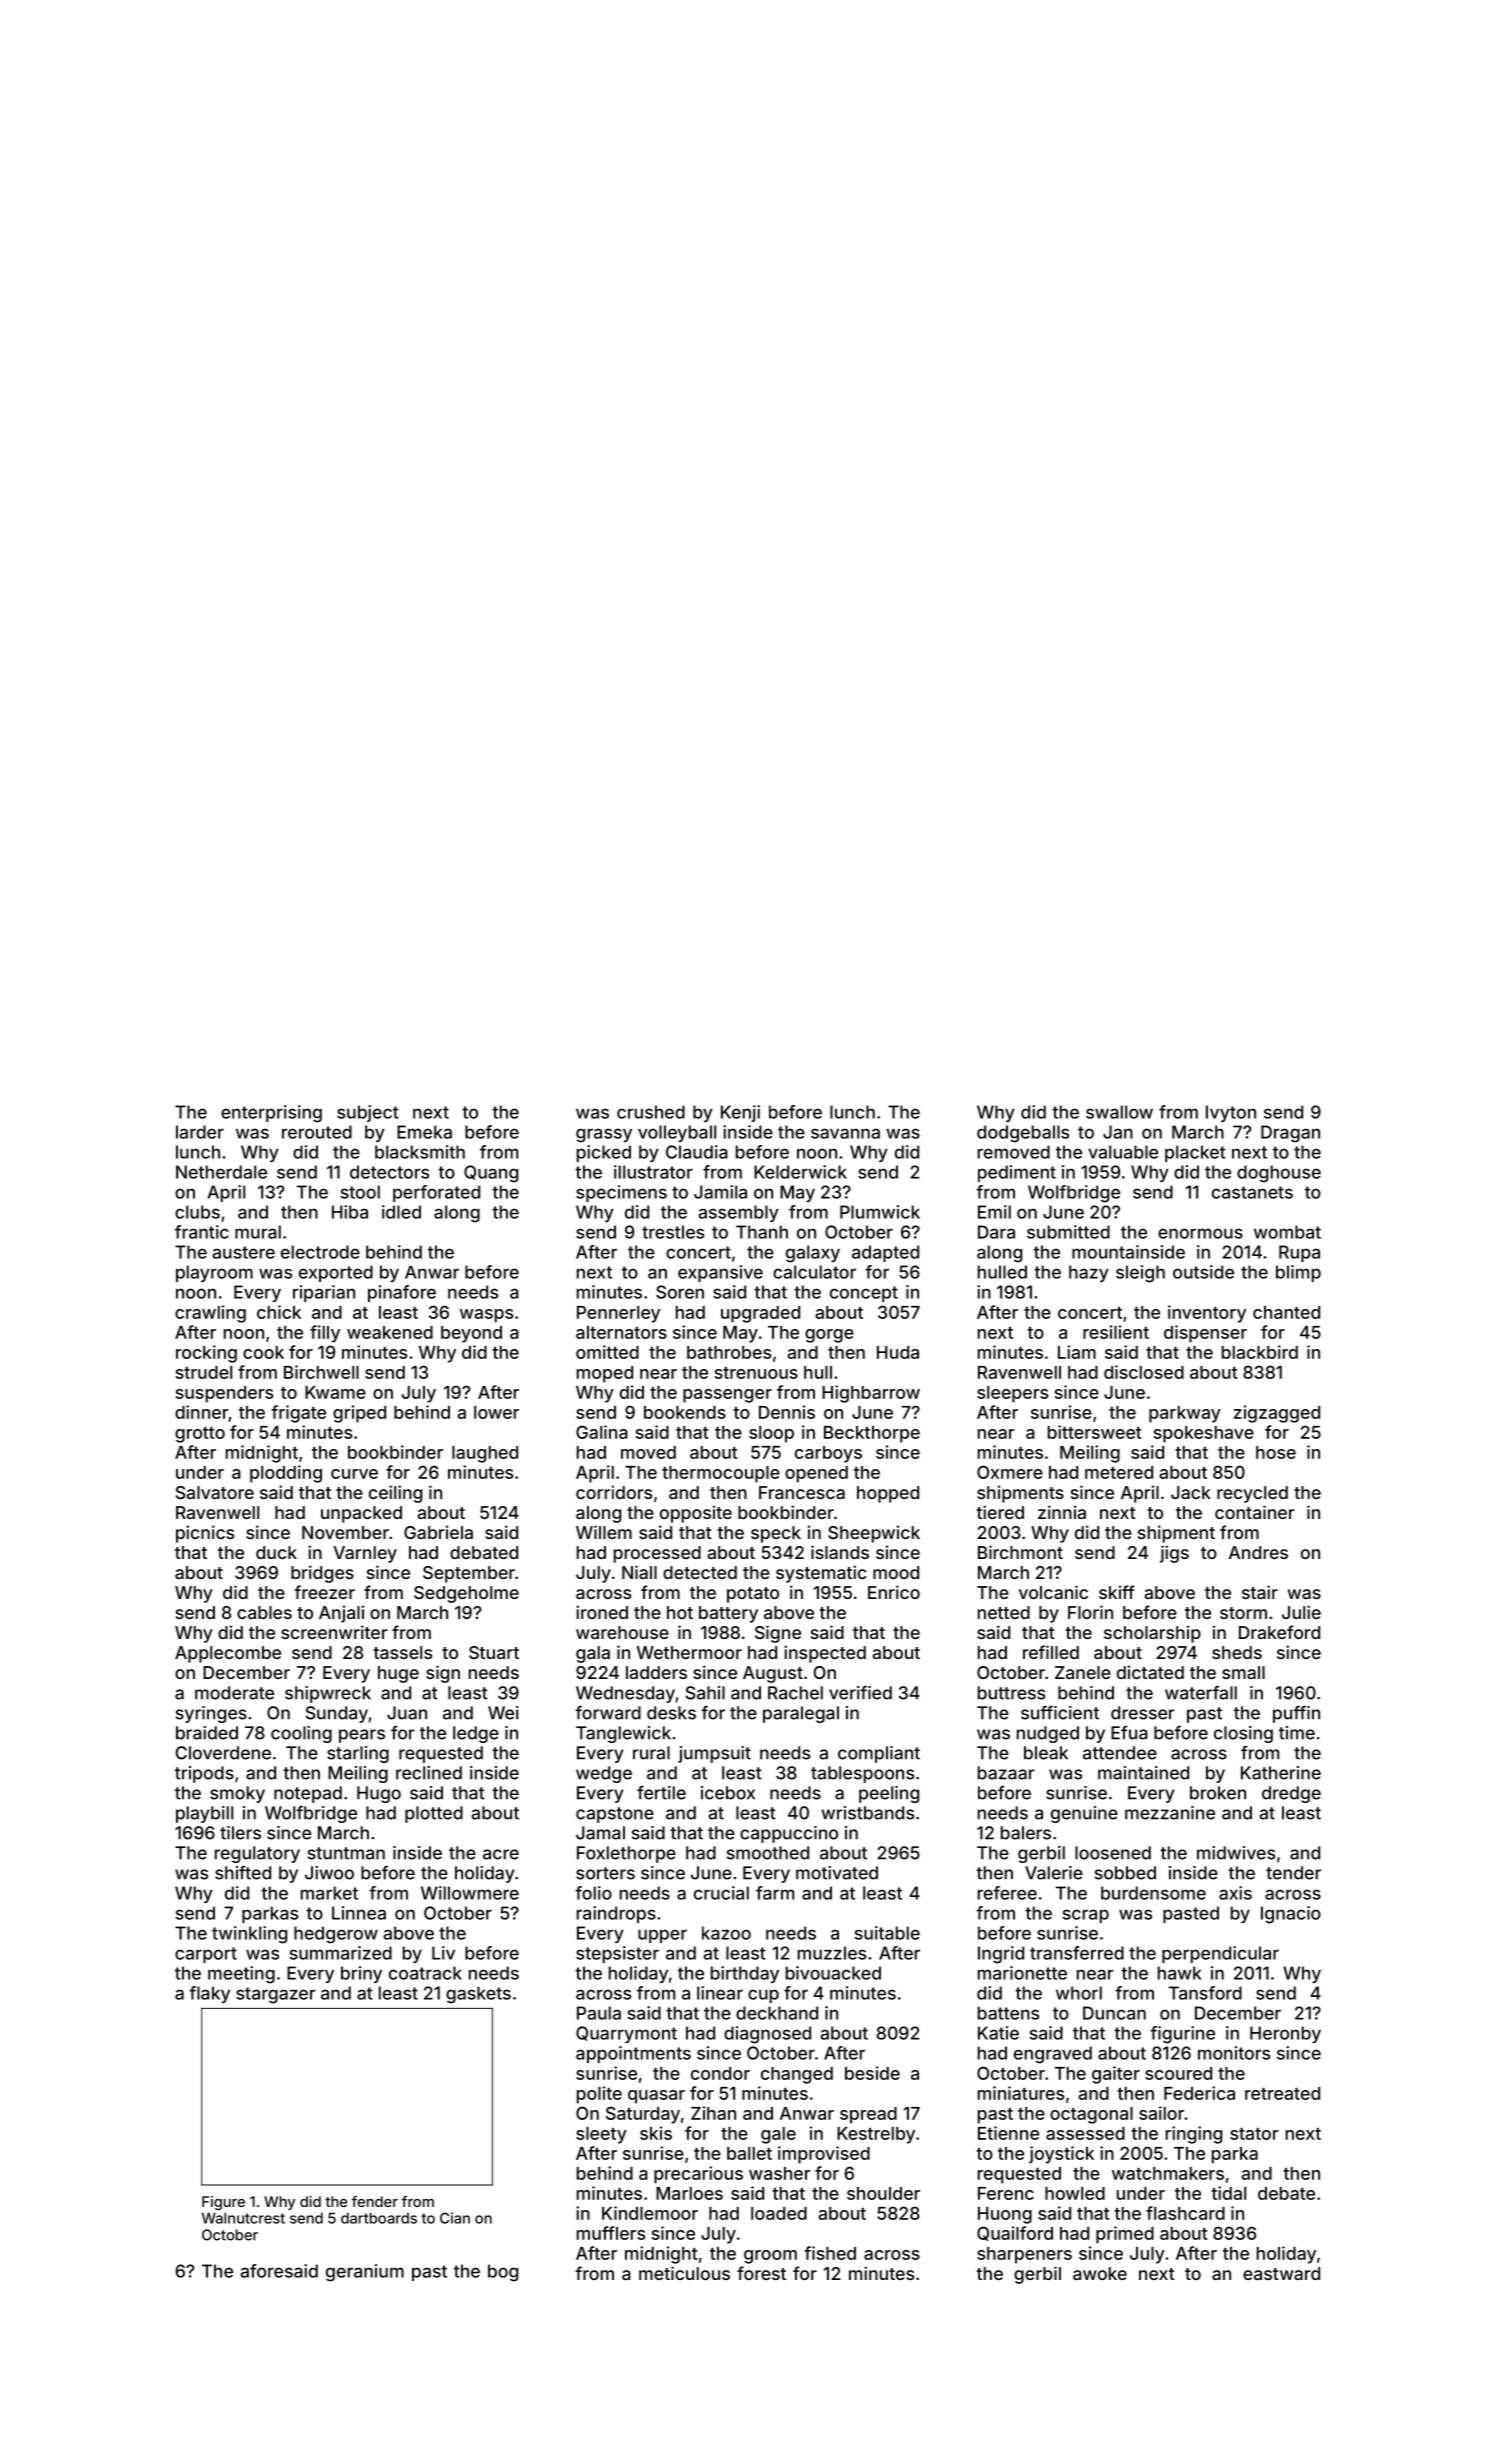  Describe the element at coordinates (1170, 1813) in the image. I see `mezzanine` at that location.
